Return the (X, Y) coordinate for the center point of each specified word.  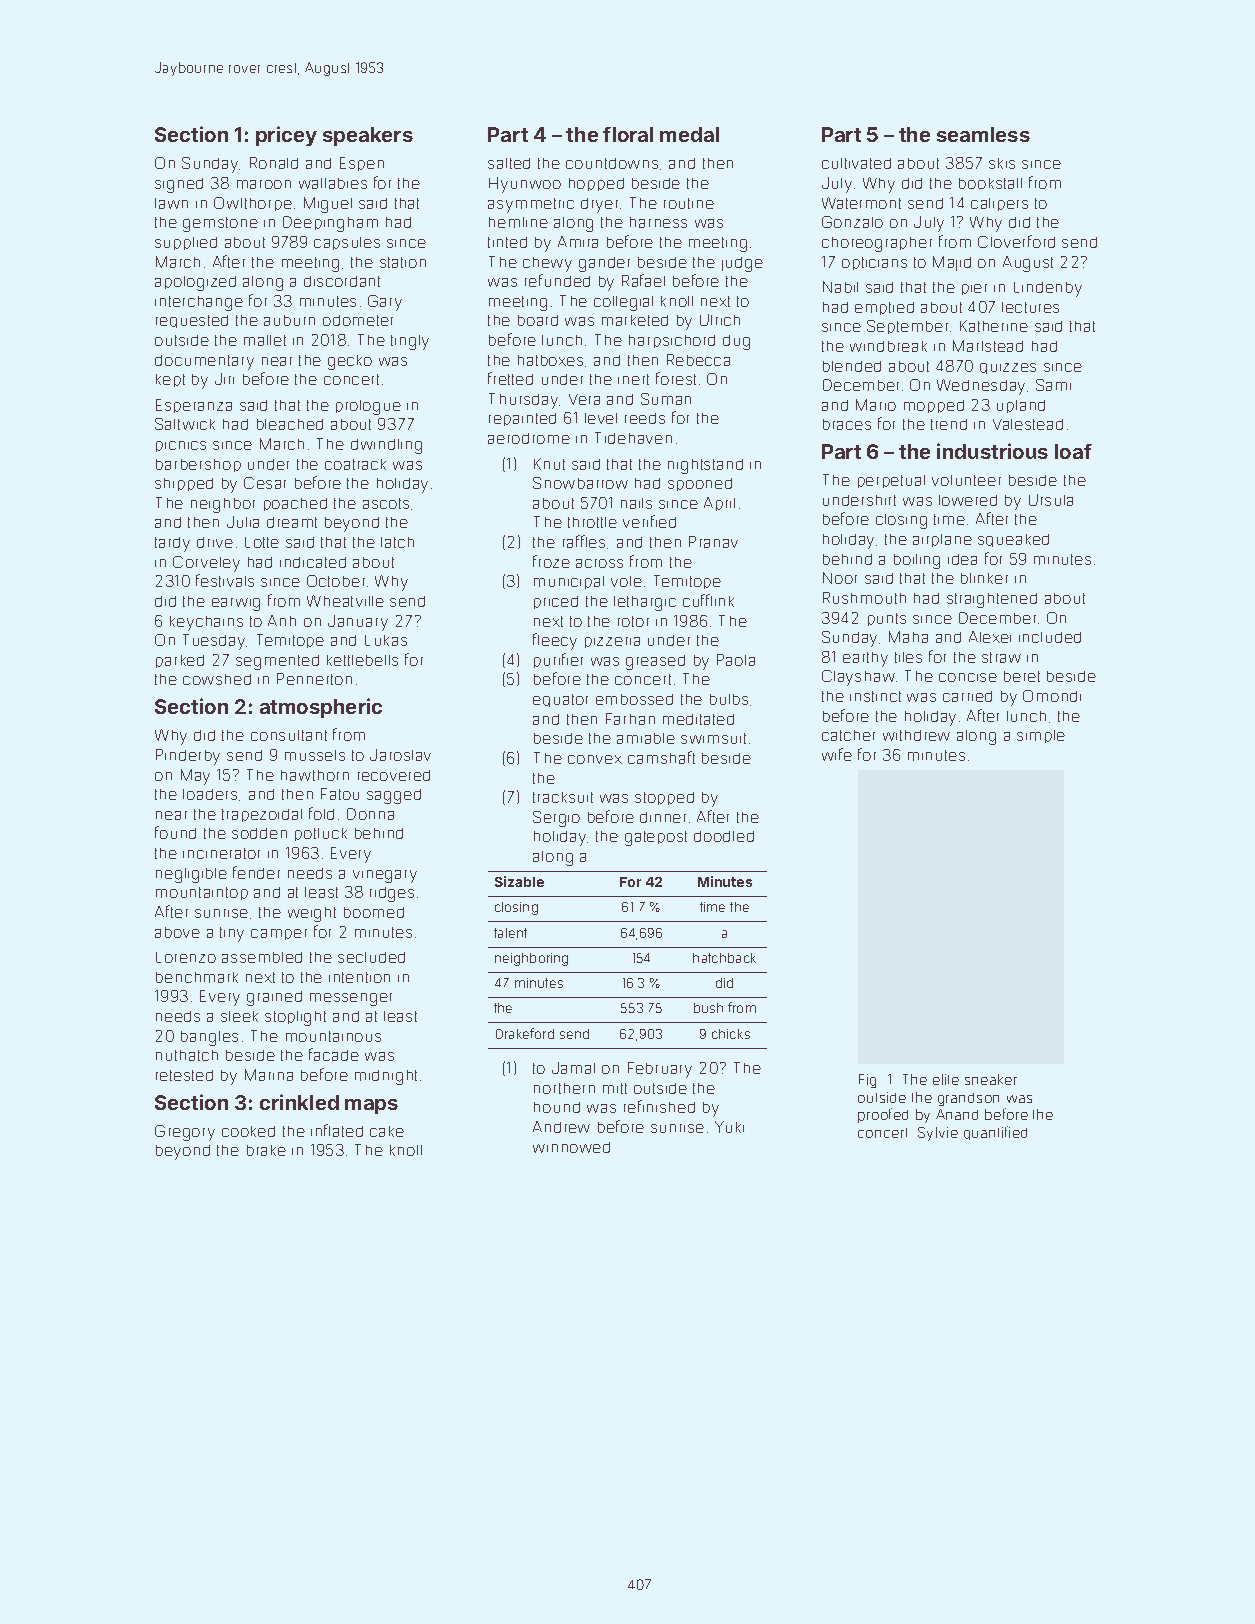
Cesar (265, 483)
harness (658, 222)
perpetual (891, 481)
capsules (347, 243)
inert (633, 379)
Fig (867, 1081)
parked (180, 661)
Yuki (729, 1127)
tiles (908, 657)
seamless (983, 134)
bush (708, 1008)
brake (266, 1150)
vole (626, 581)
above (177, 932)
